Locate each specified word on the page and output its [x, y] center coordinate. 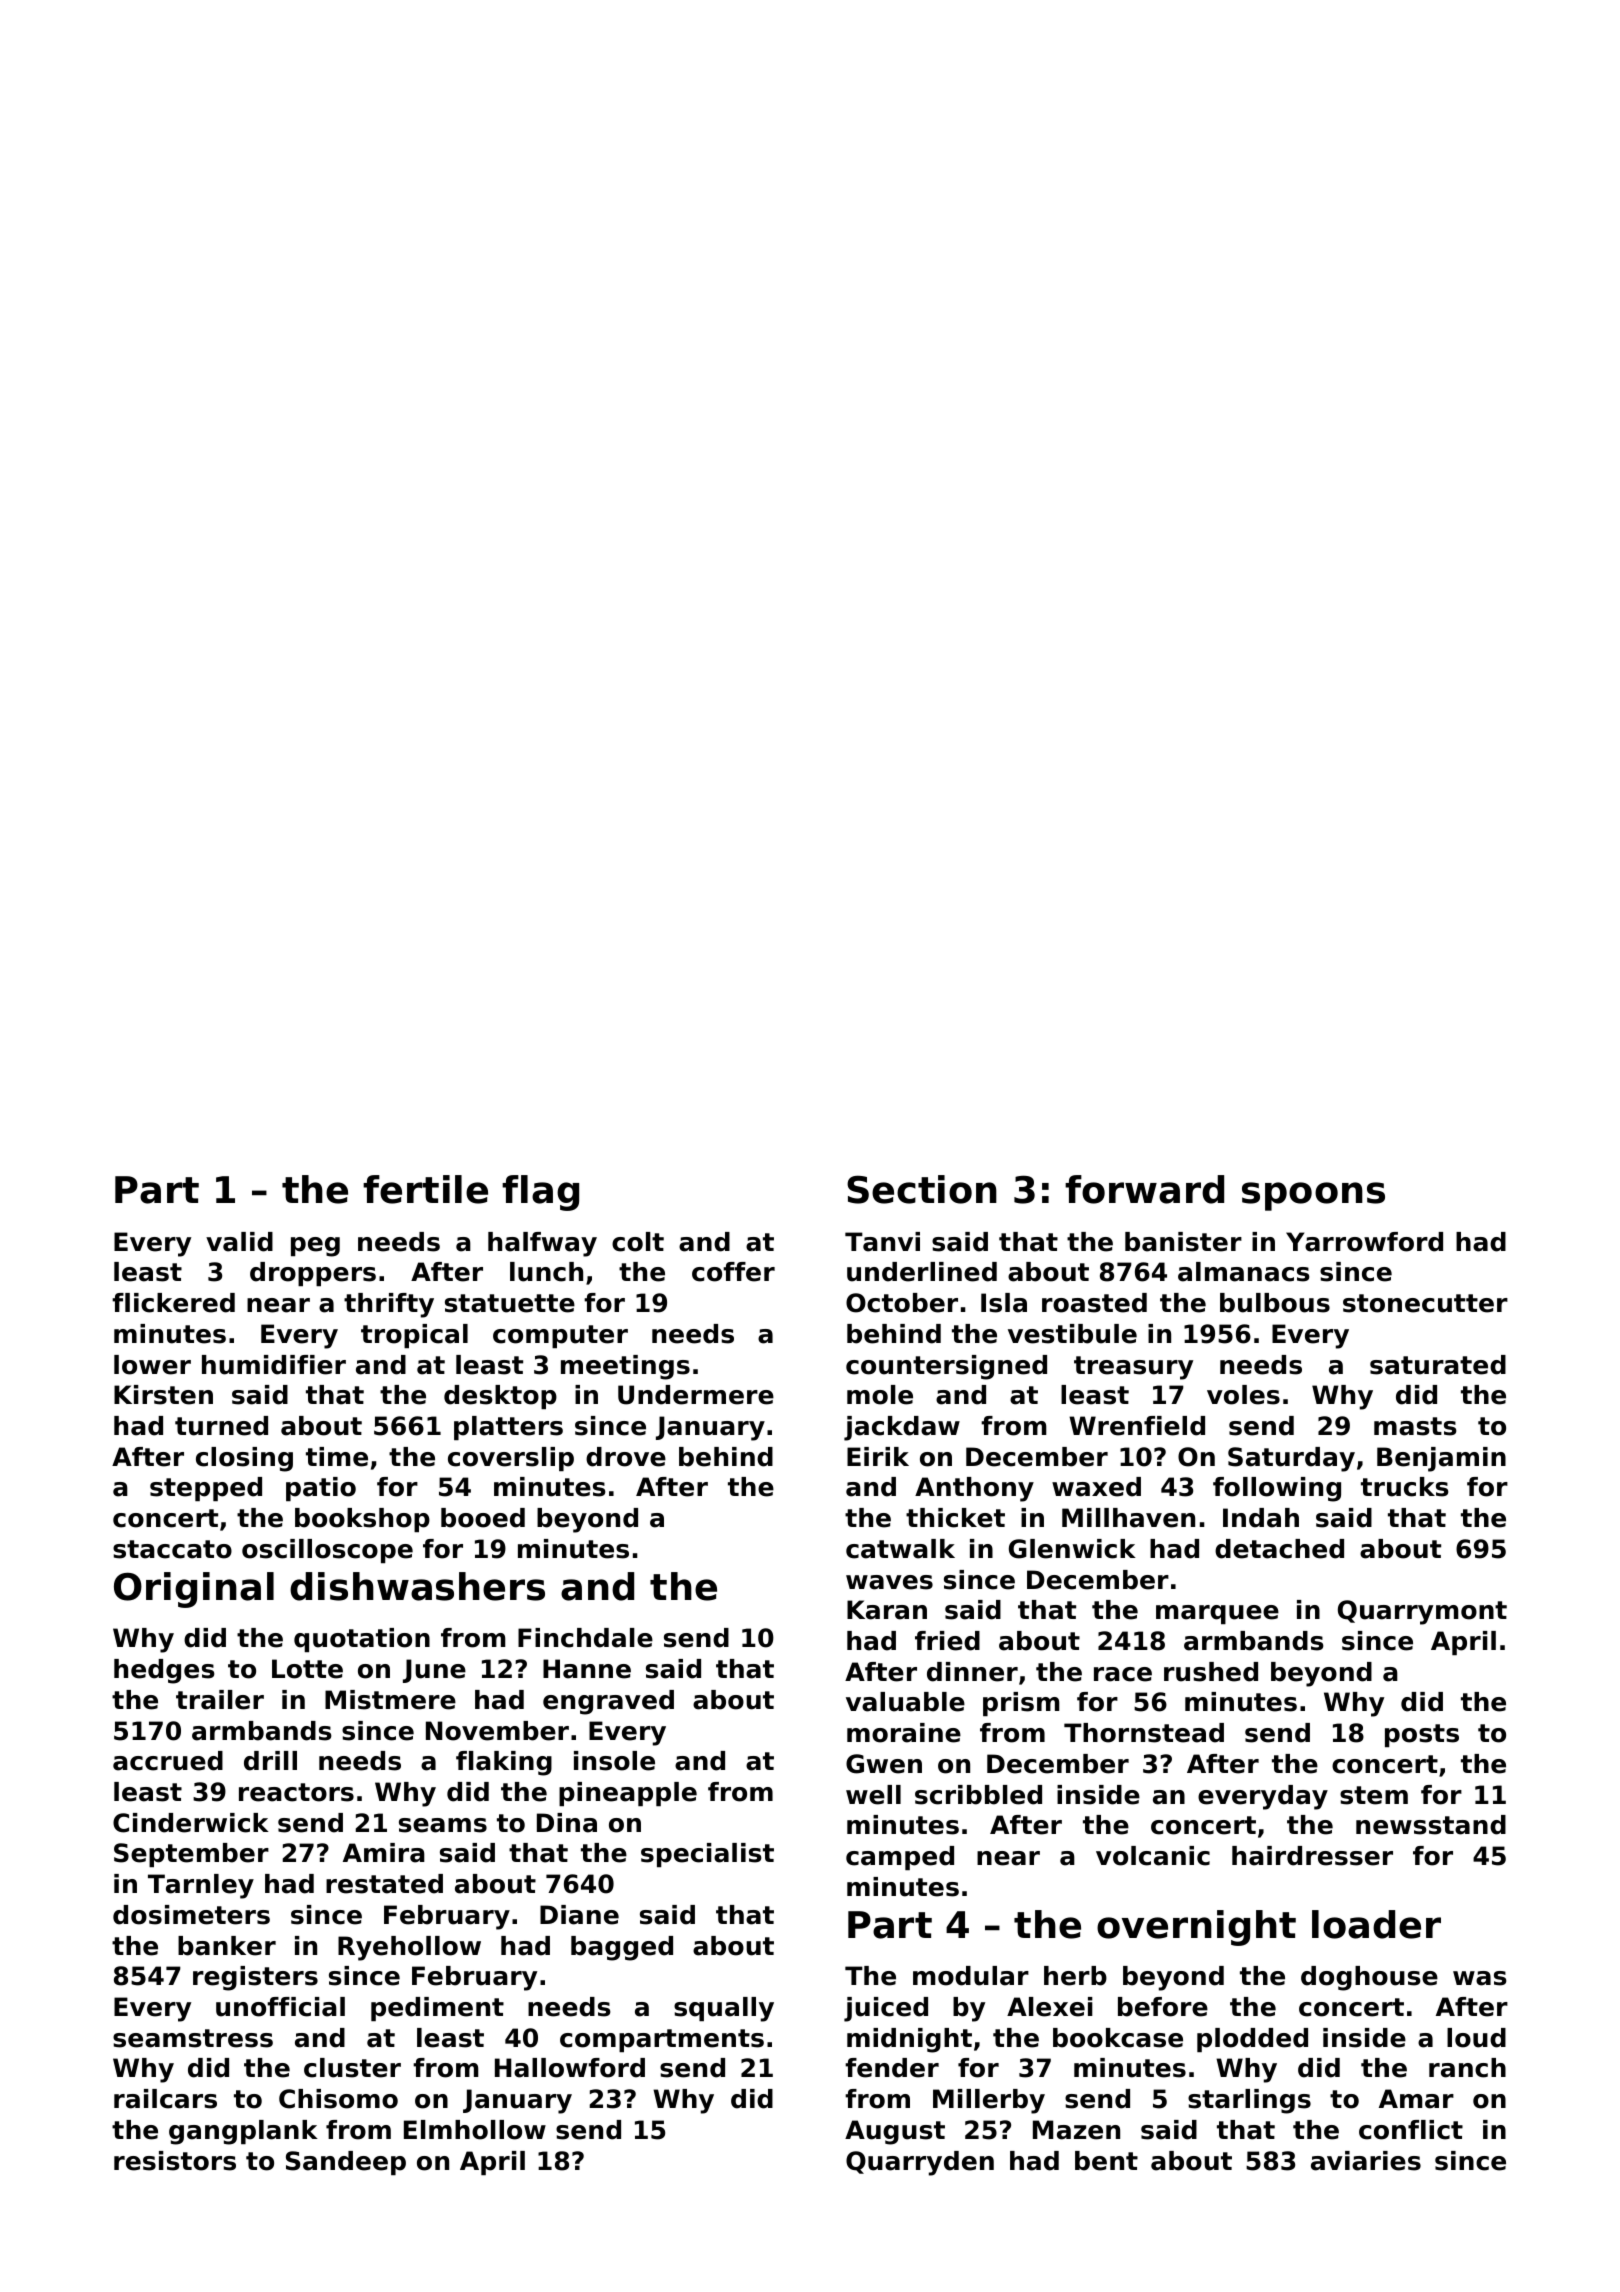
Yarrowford [1364, 1242]
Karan [887, 1610]
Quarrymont [1422, 1612]
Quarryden [920, 2163]
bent [1106, 2161]
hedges [164, 1671]
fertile [425, 1189]
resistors [175, 2161]
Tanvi [882, 1242]
